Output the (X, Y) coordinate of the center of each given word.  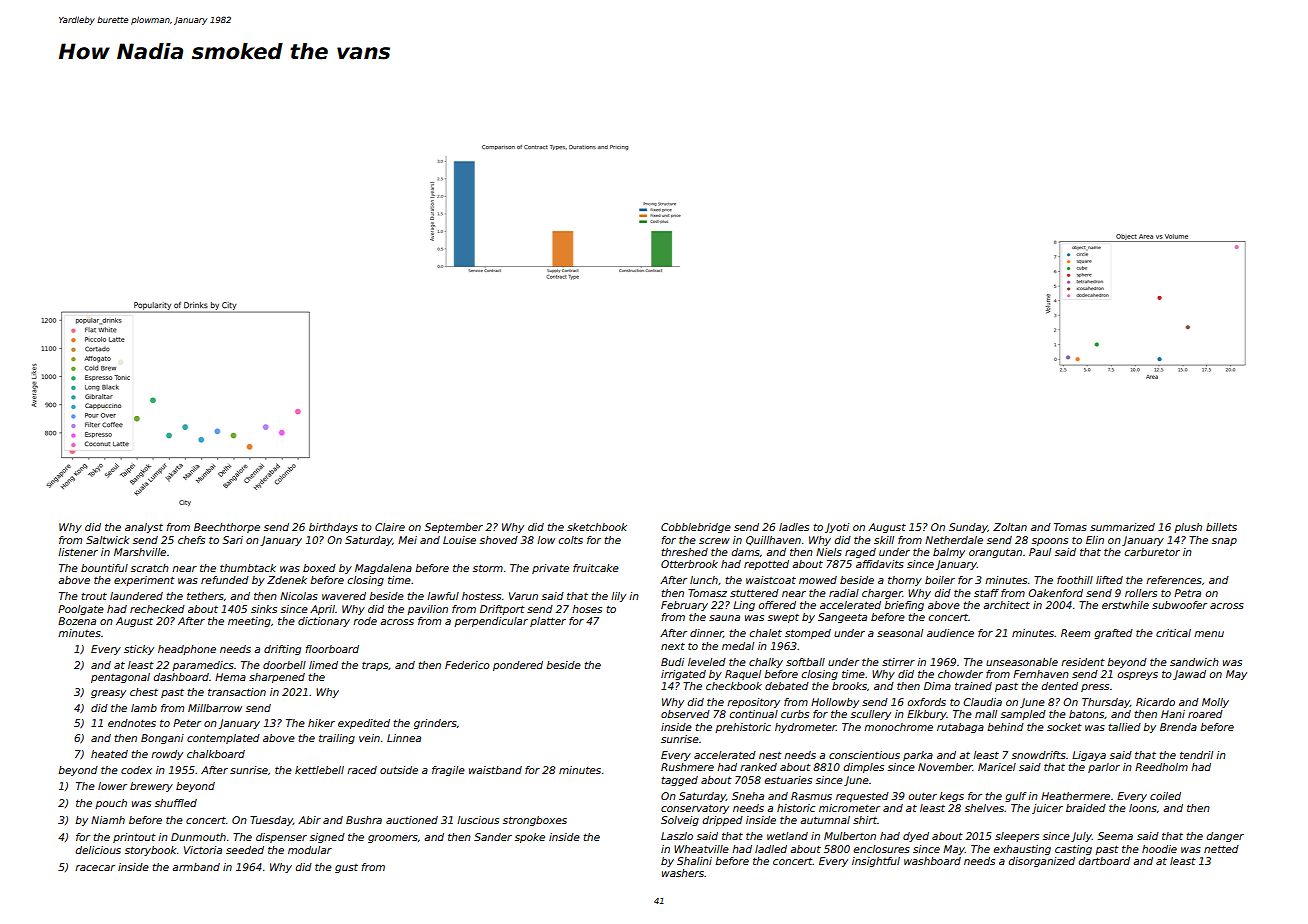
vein (369, 738)
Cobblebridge (696, 528)
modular (310, 850)
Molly (1215, 703)
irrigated (683, 675)
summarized (1122, 527)
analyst (144, 528)
